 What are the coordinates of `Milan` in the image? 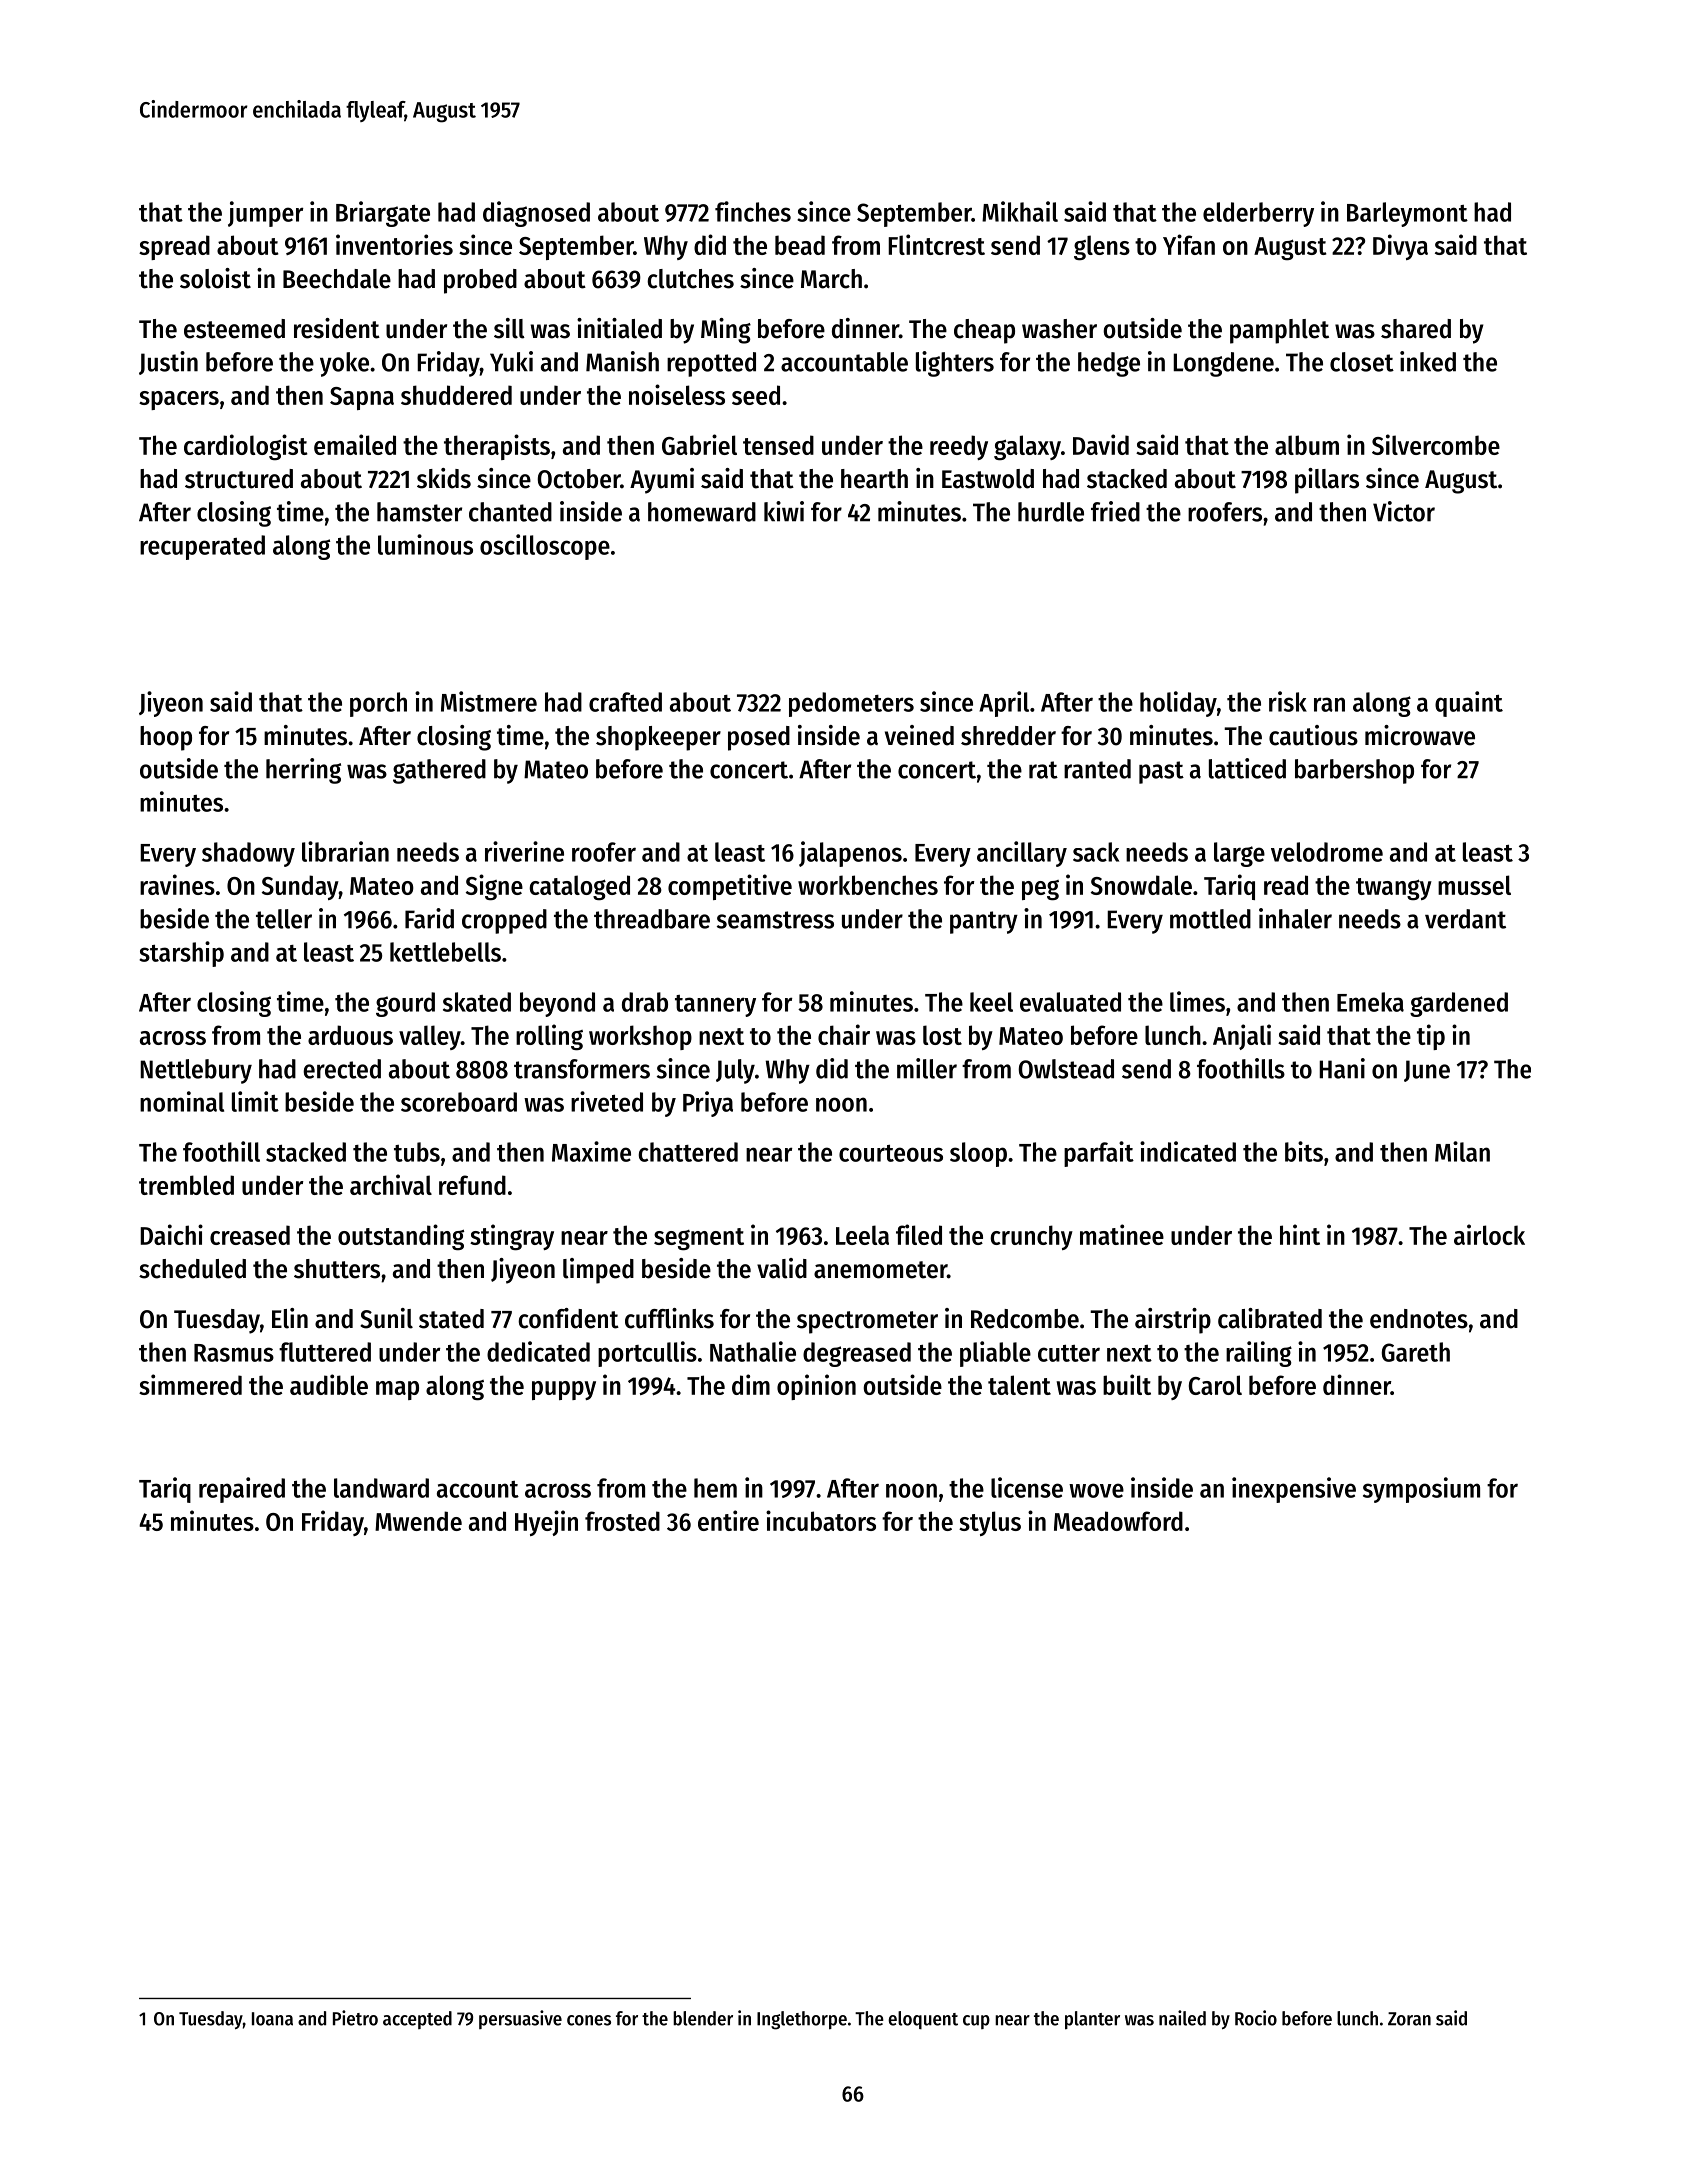 It's located at (1462, 1151).
